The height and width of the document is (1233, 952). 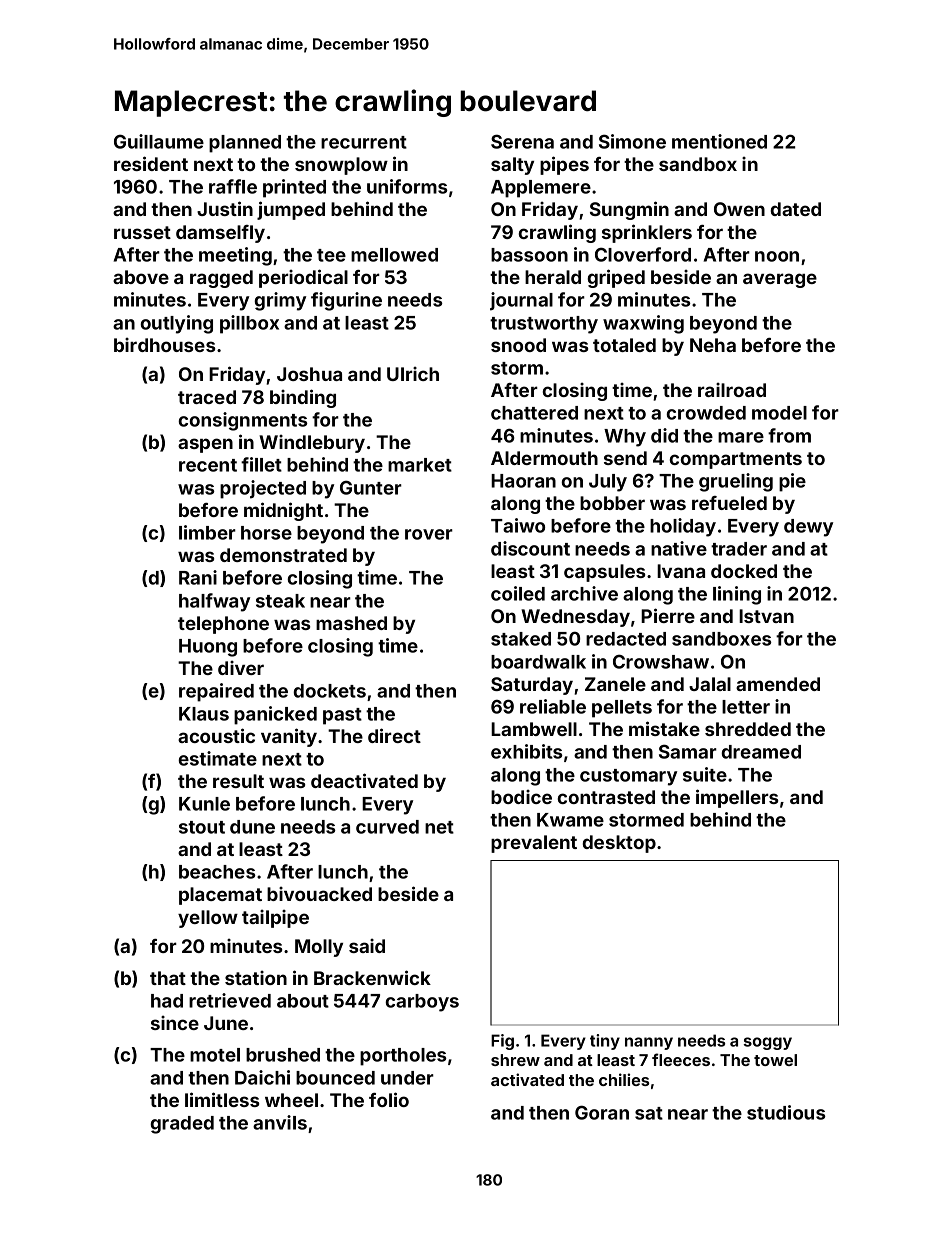 I want to click on russet, so click(x=142, y=232).
